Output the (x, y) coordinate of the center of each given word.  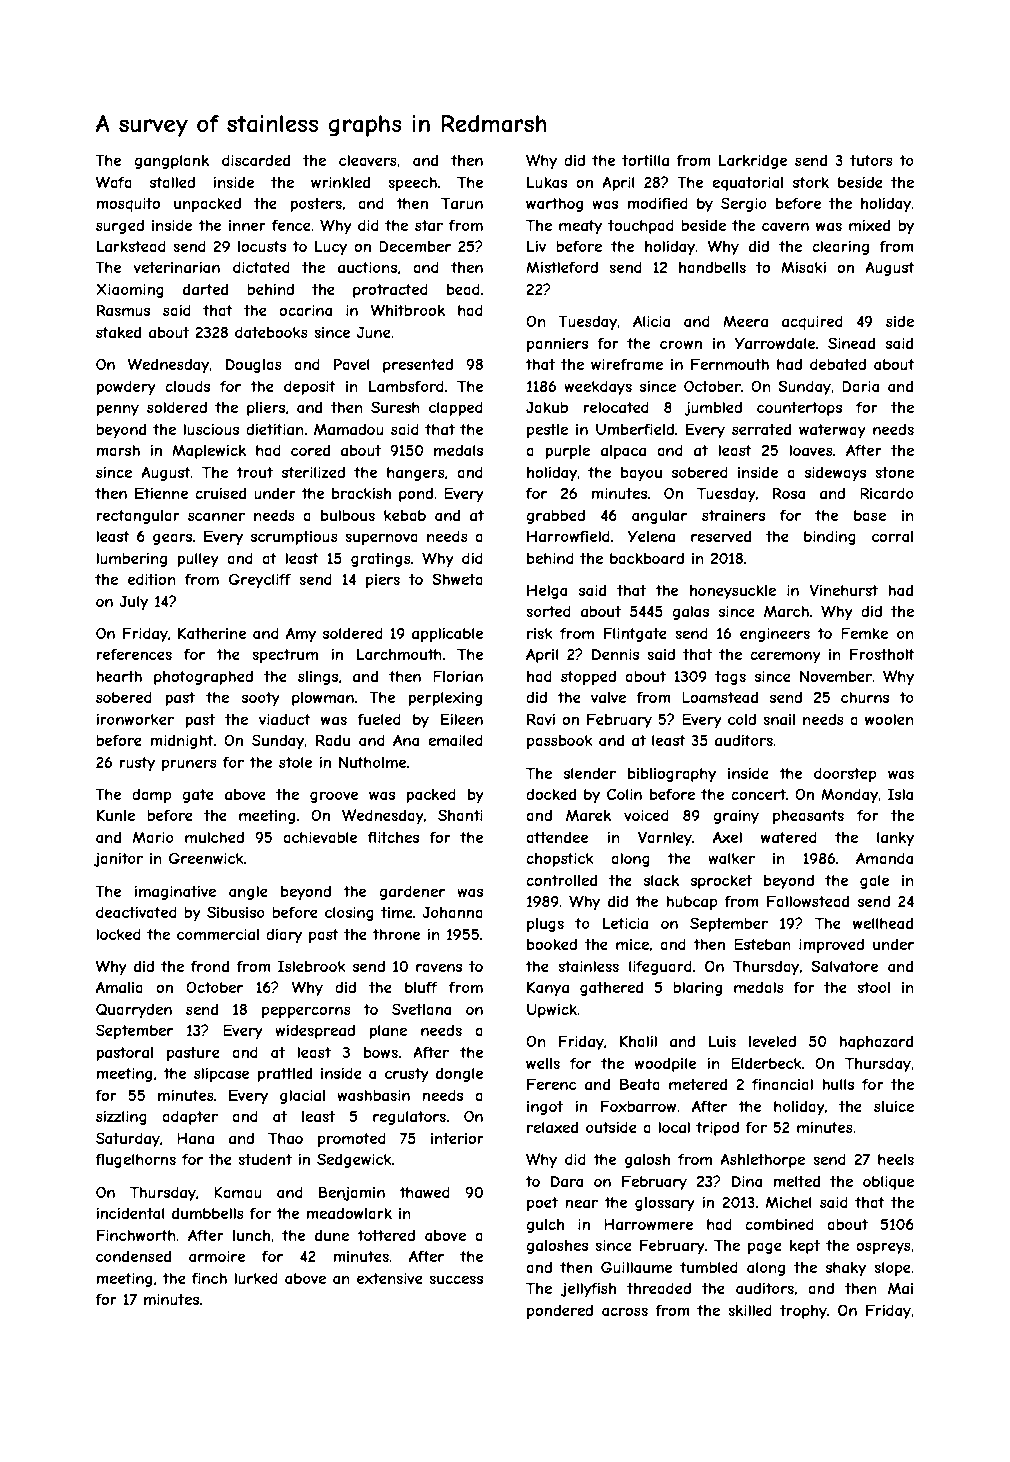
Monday (849, 795)
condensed (133, 1256)
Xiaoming (130, 290)
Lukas (547, 182)
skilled (750, 1310)
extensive (390, 1278)
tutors (871, 160)
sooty (261, 699)
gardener (412, 892)
